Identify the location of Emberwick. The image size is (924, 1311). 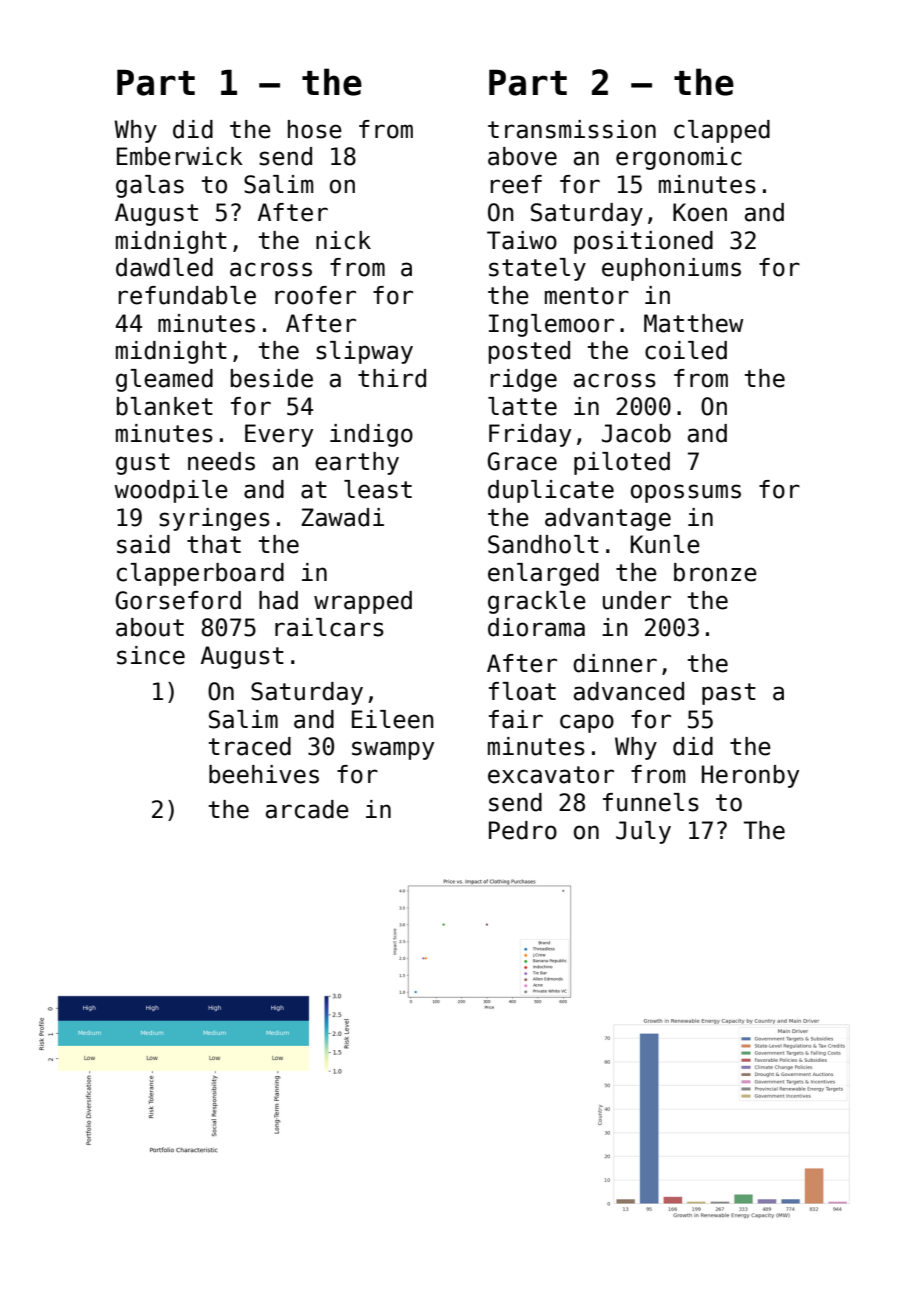
(180, 156).
